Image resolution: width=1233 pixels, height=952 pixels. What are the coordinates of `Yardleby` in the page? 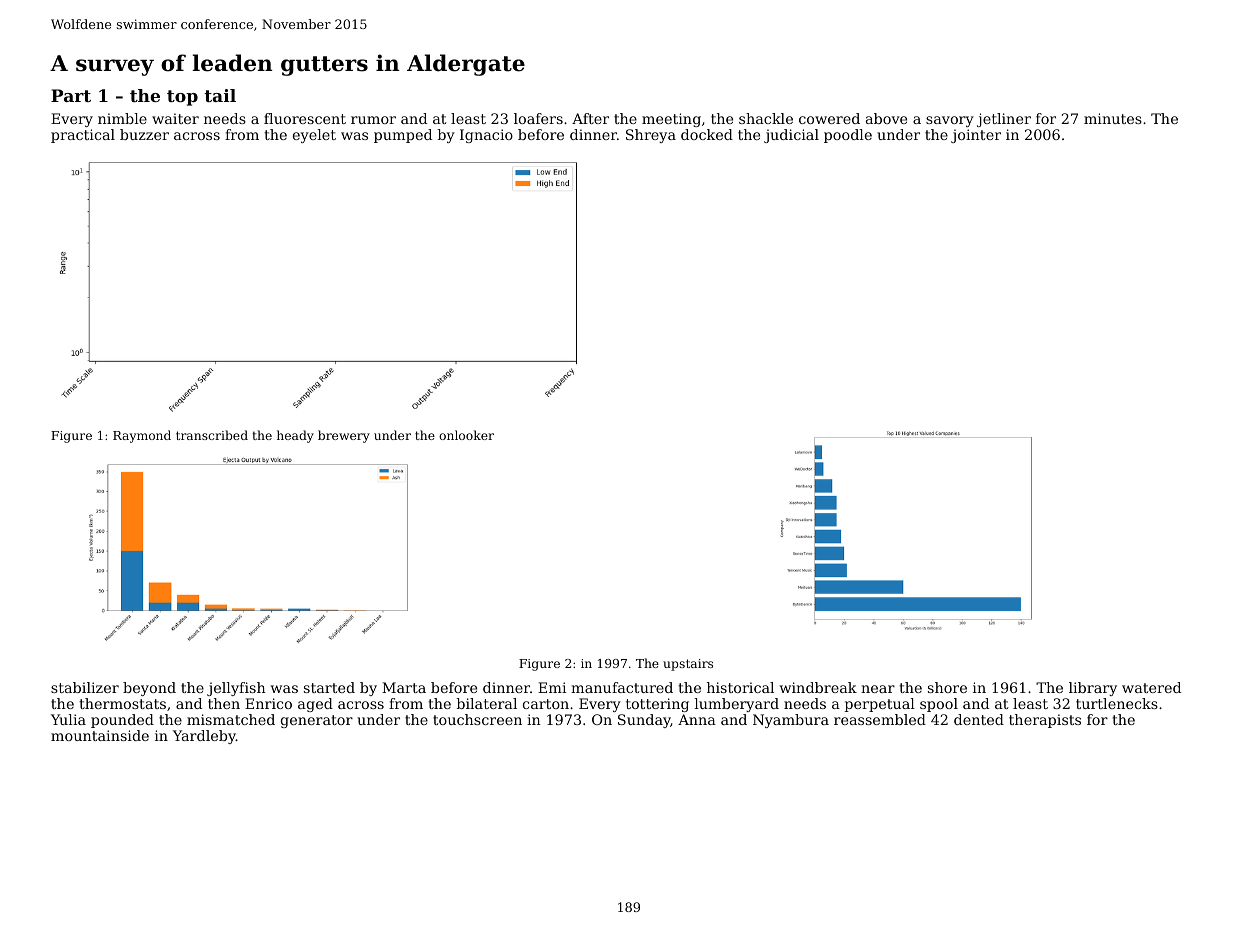 It's located at (204, 737).
